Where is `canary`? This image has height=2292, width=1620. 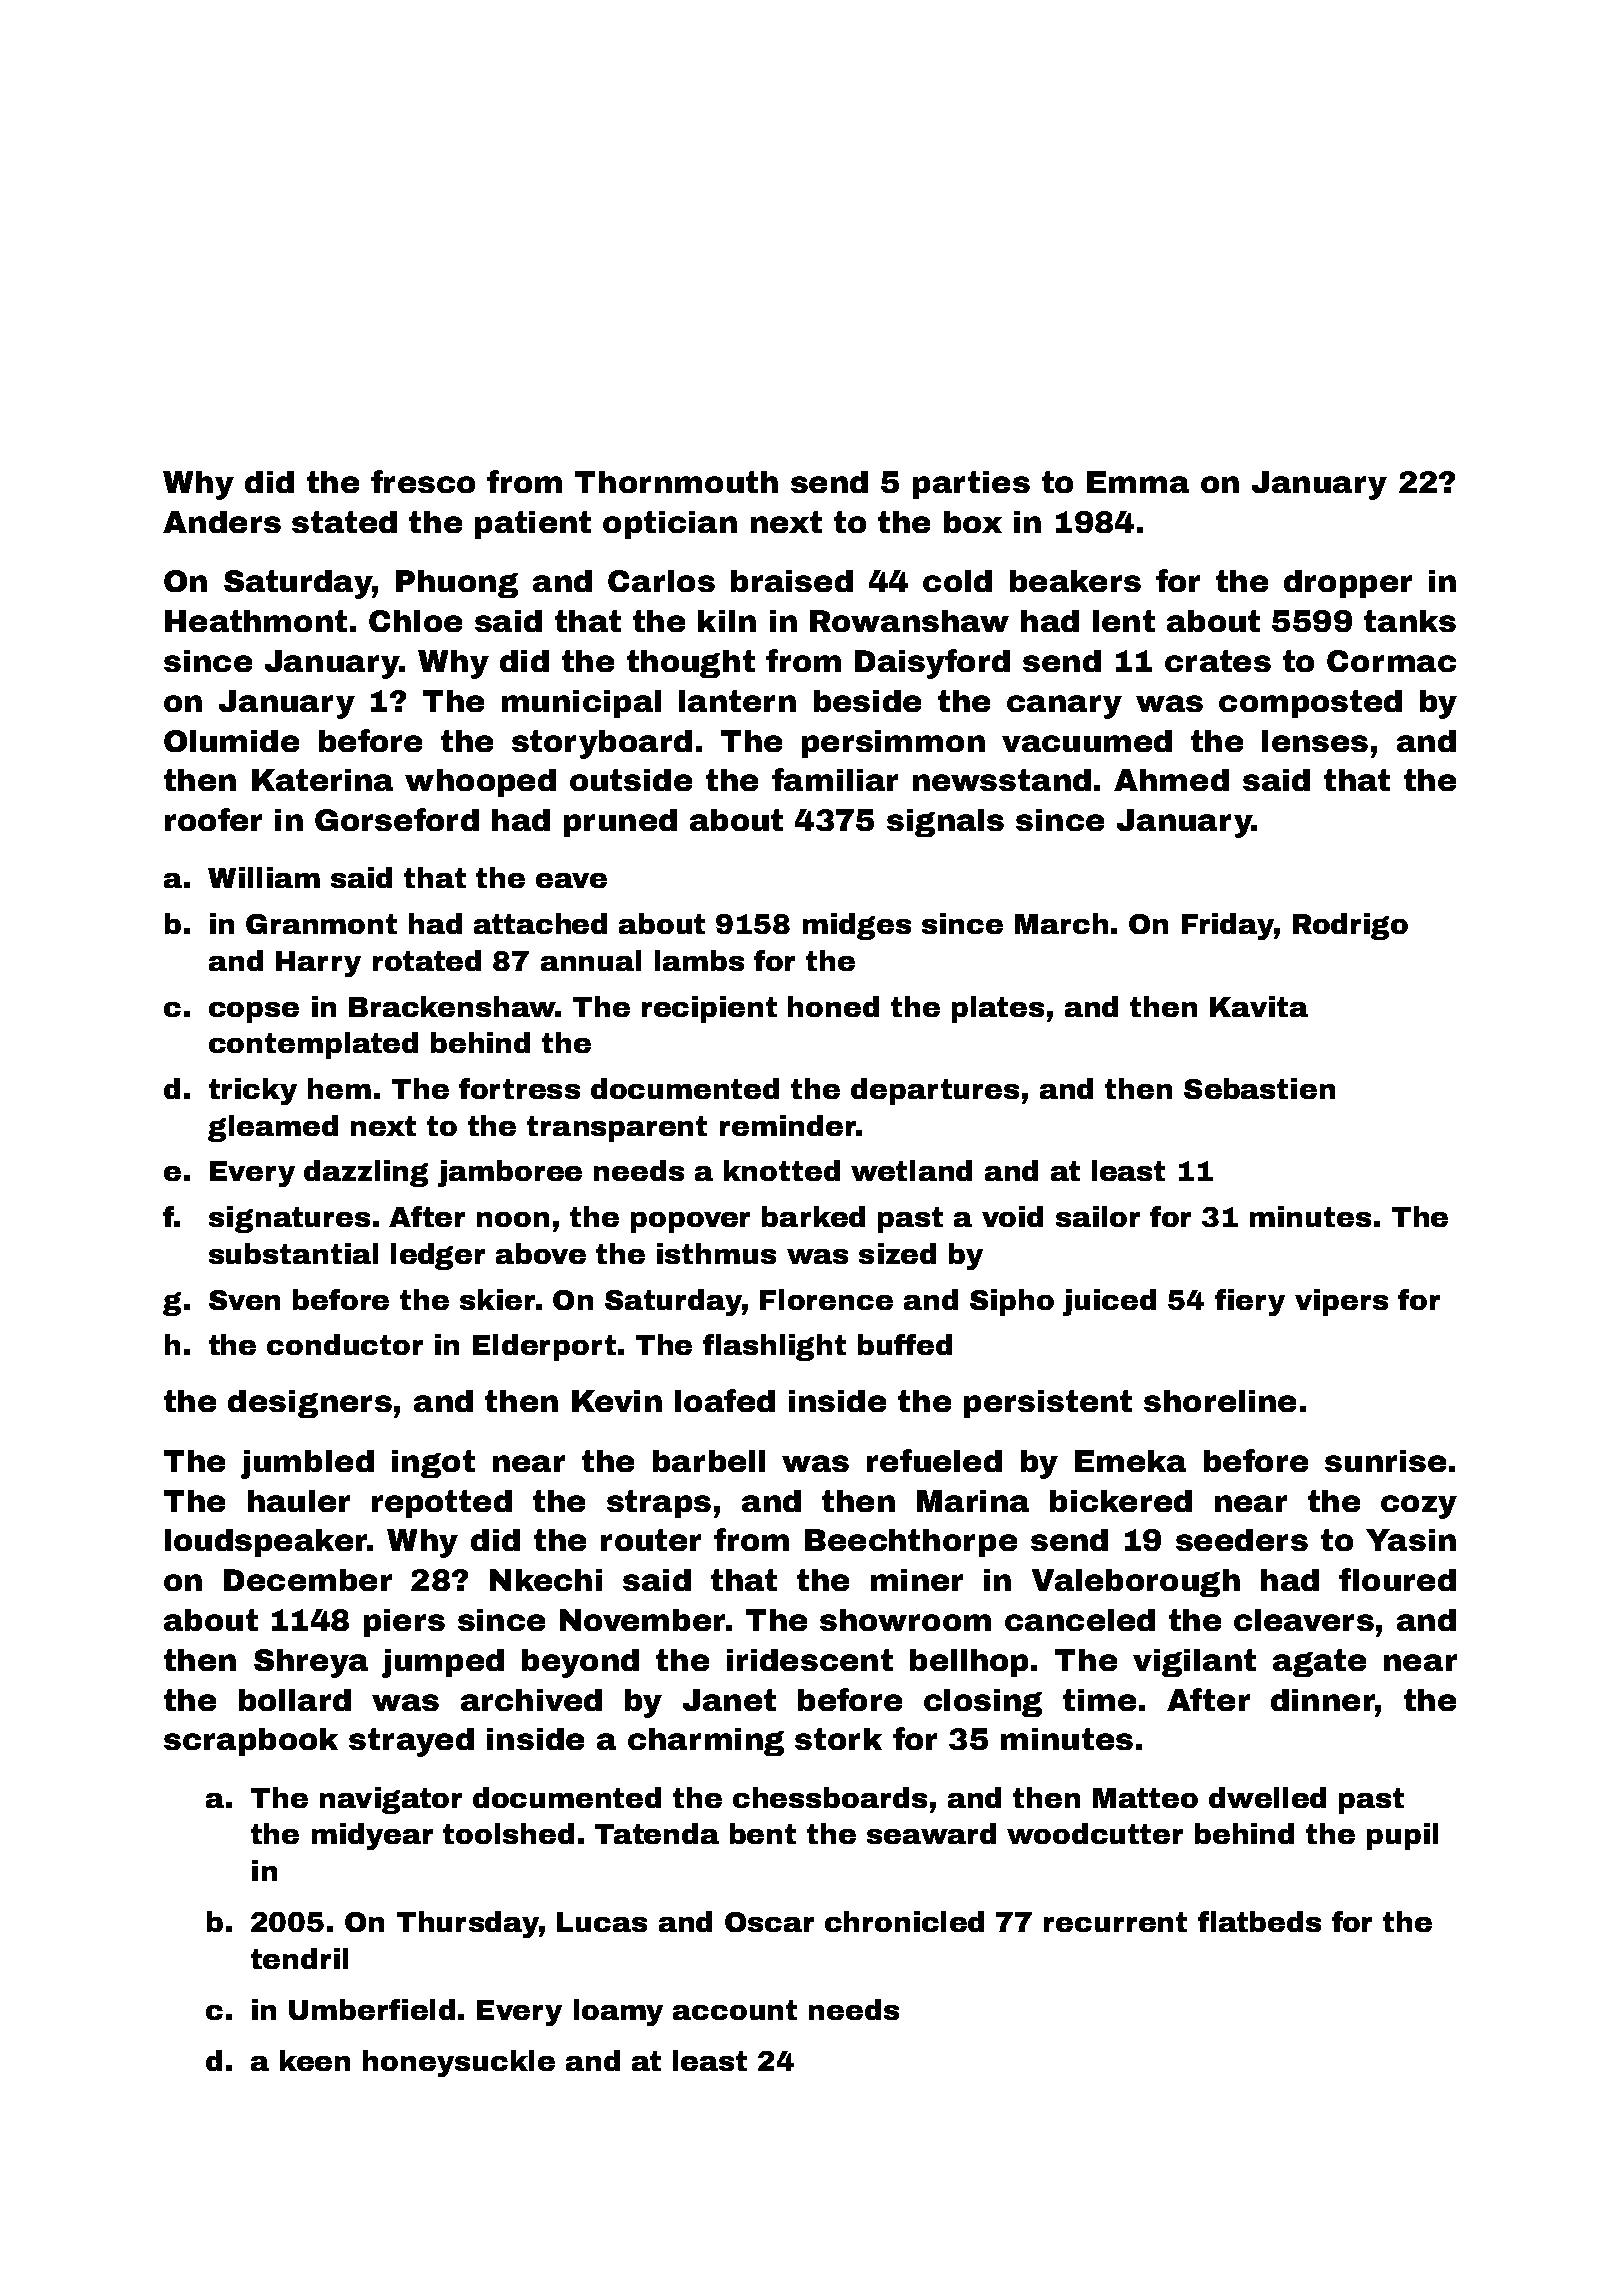
canary is located at coordinates (1064, 707).
